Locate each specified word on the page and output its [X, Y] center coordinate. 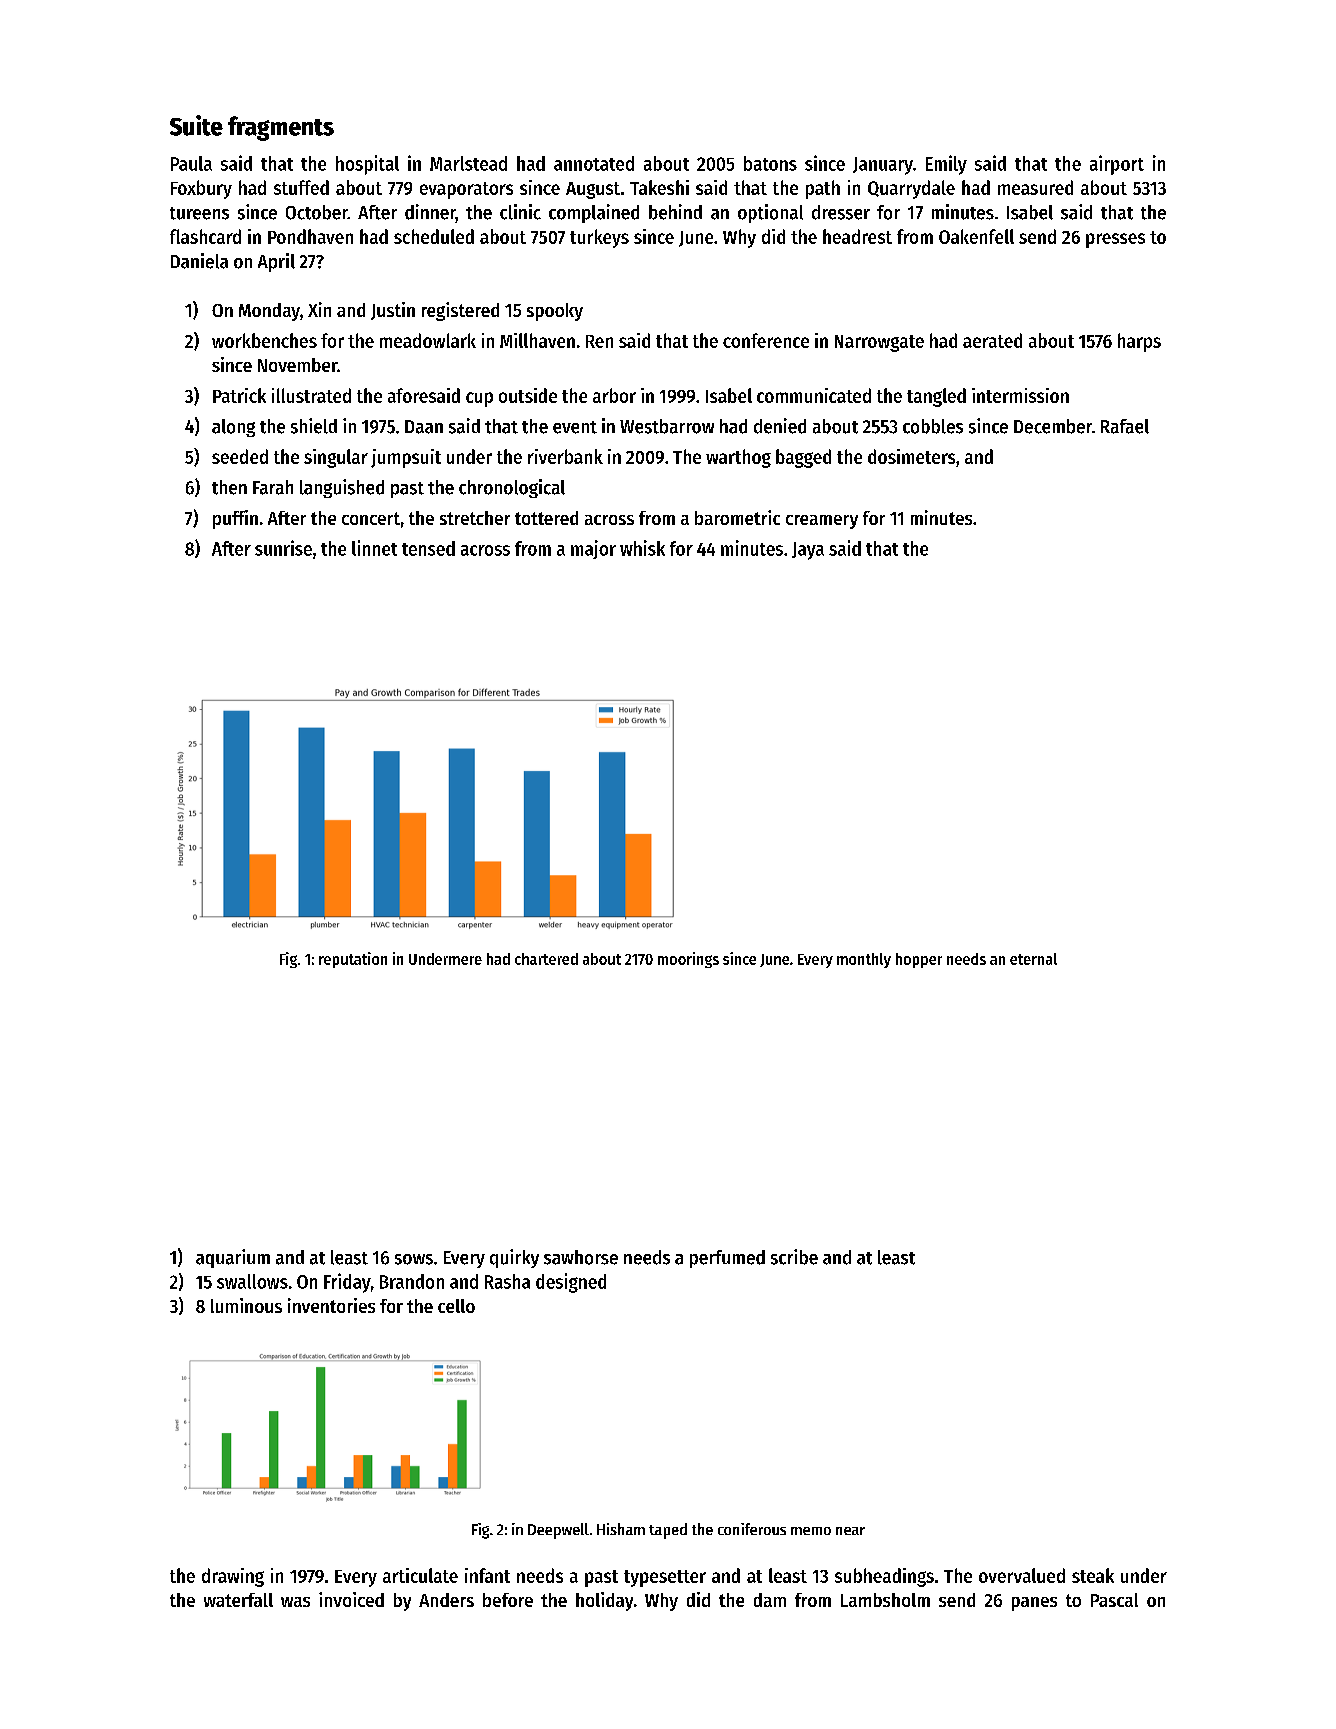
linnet [374, 548]
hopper [919, 960]
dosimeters [911, 456]
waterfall [238, 1600]
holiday [604, 1601]
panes [1034, 1604]
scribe [794, 1257]
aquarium [233, 1258]
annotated [594, 163]
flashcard [205, 236]
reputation [353, 960]
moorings [688, 960]
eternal [1033, 959]
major [593, 549]
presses [1115, 240]
